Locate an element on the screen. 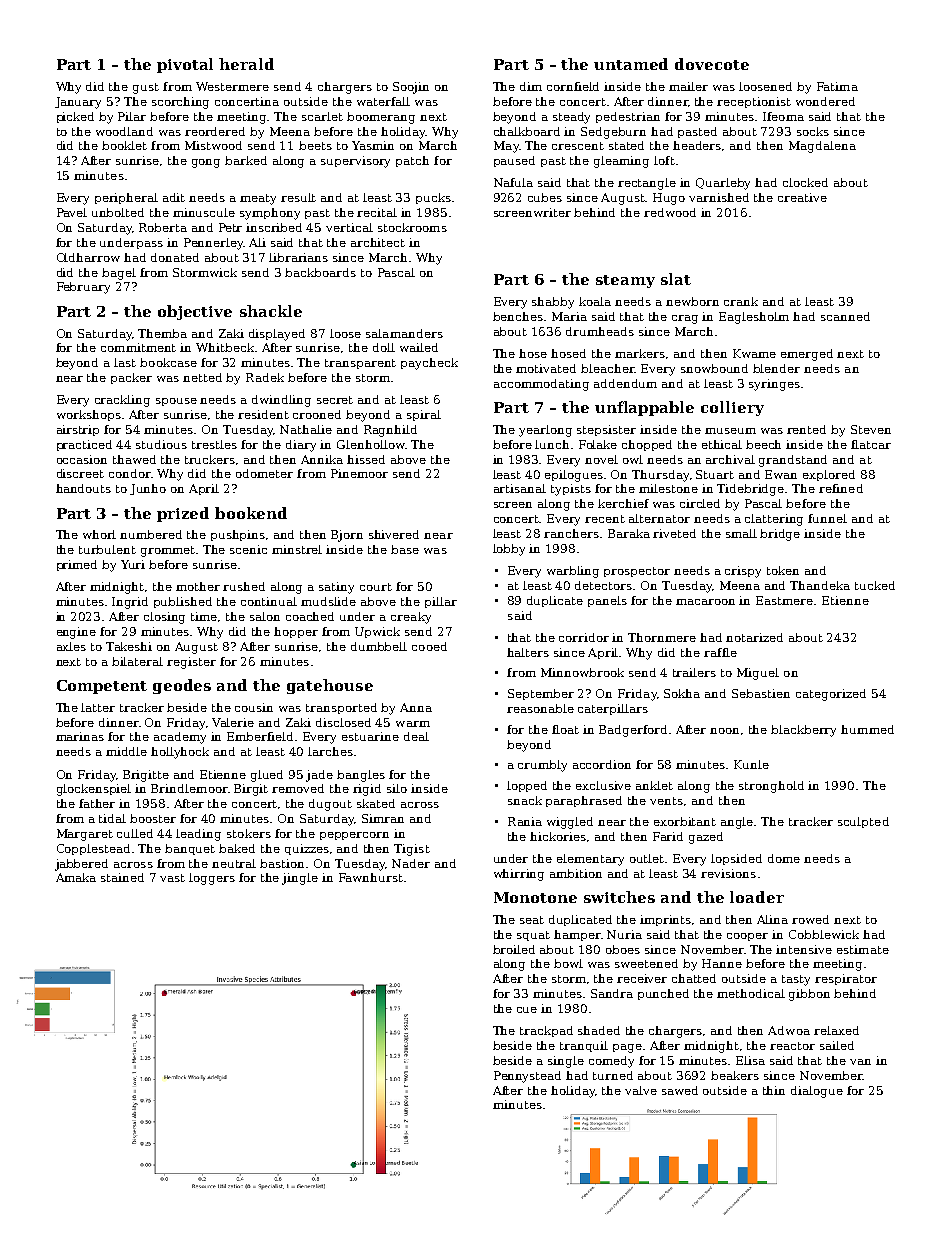 This screenshot has width=952, height=1233. numbered is located at coordinates (151, 534).
